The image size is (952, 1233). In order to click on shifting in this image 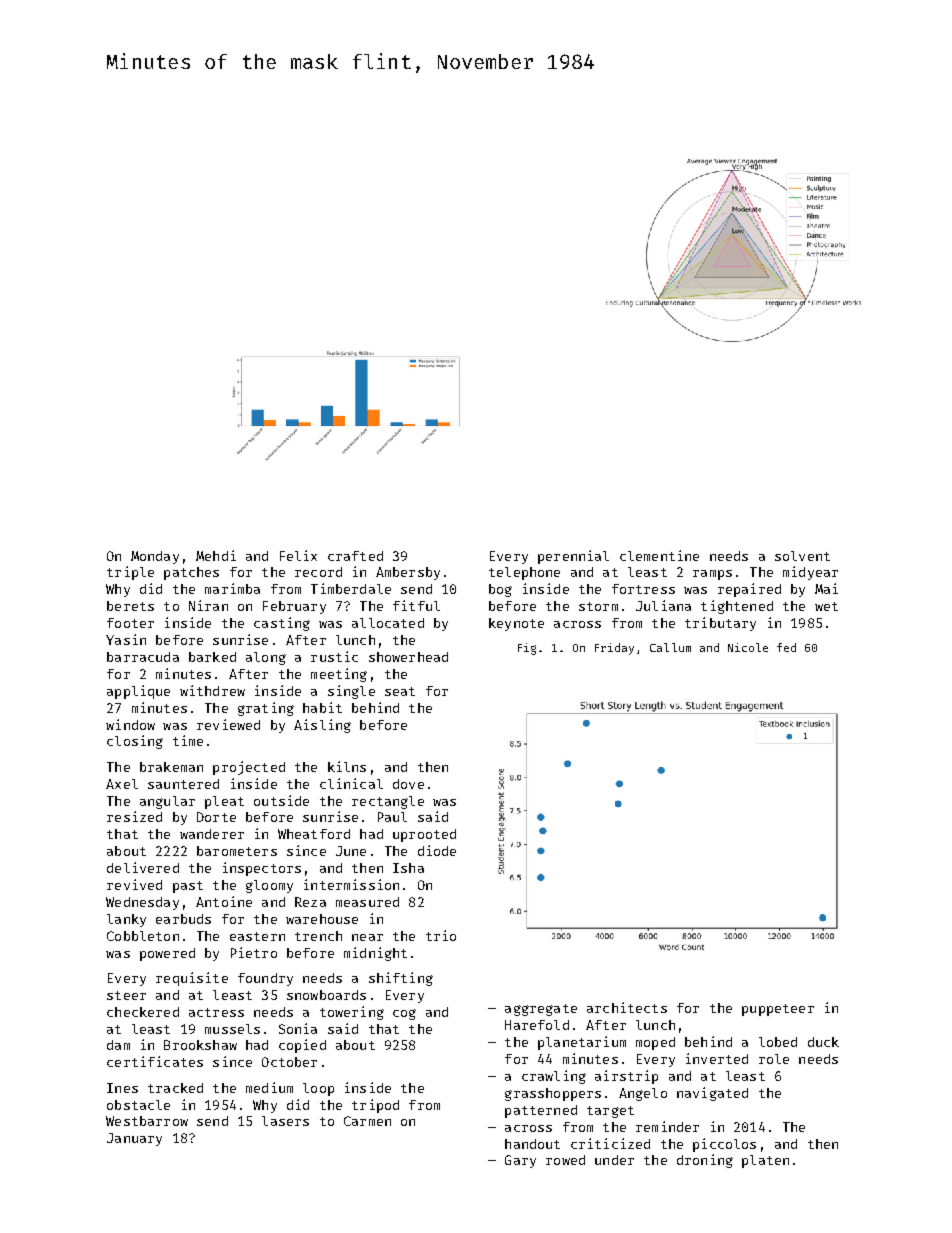, I will do `click(401, 979)`.
